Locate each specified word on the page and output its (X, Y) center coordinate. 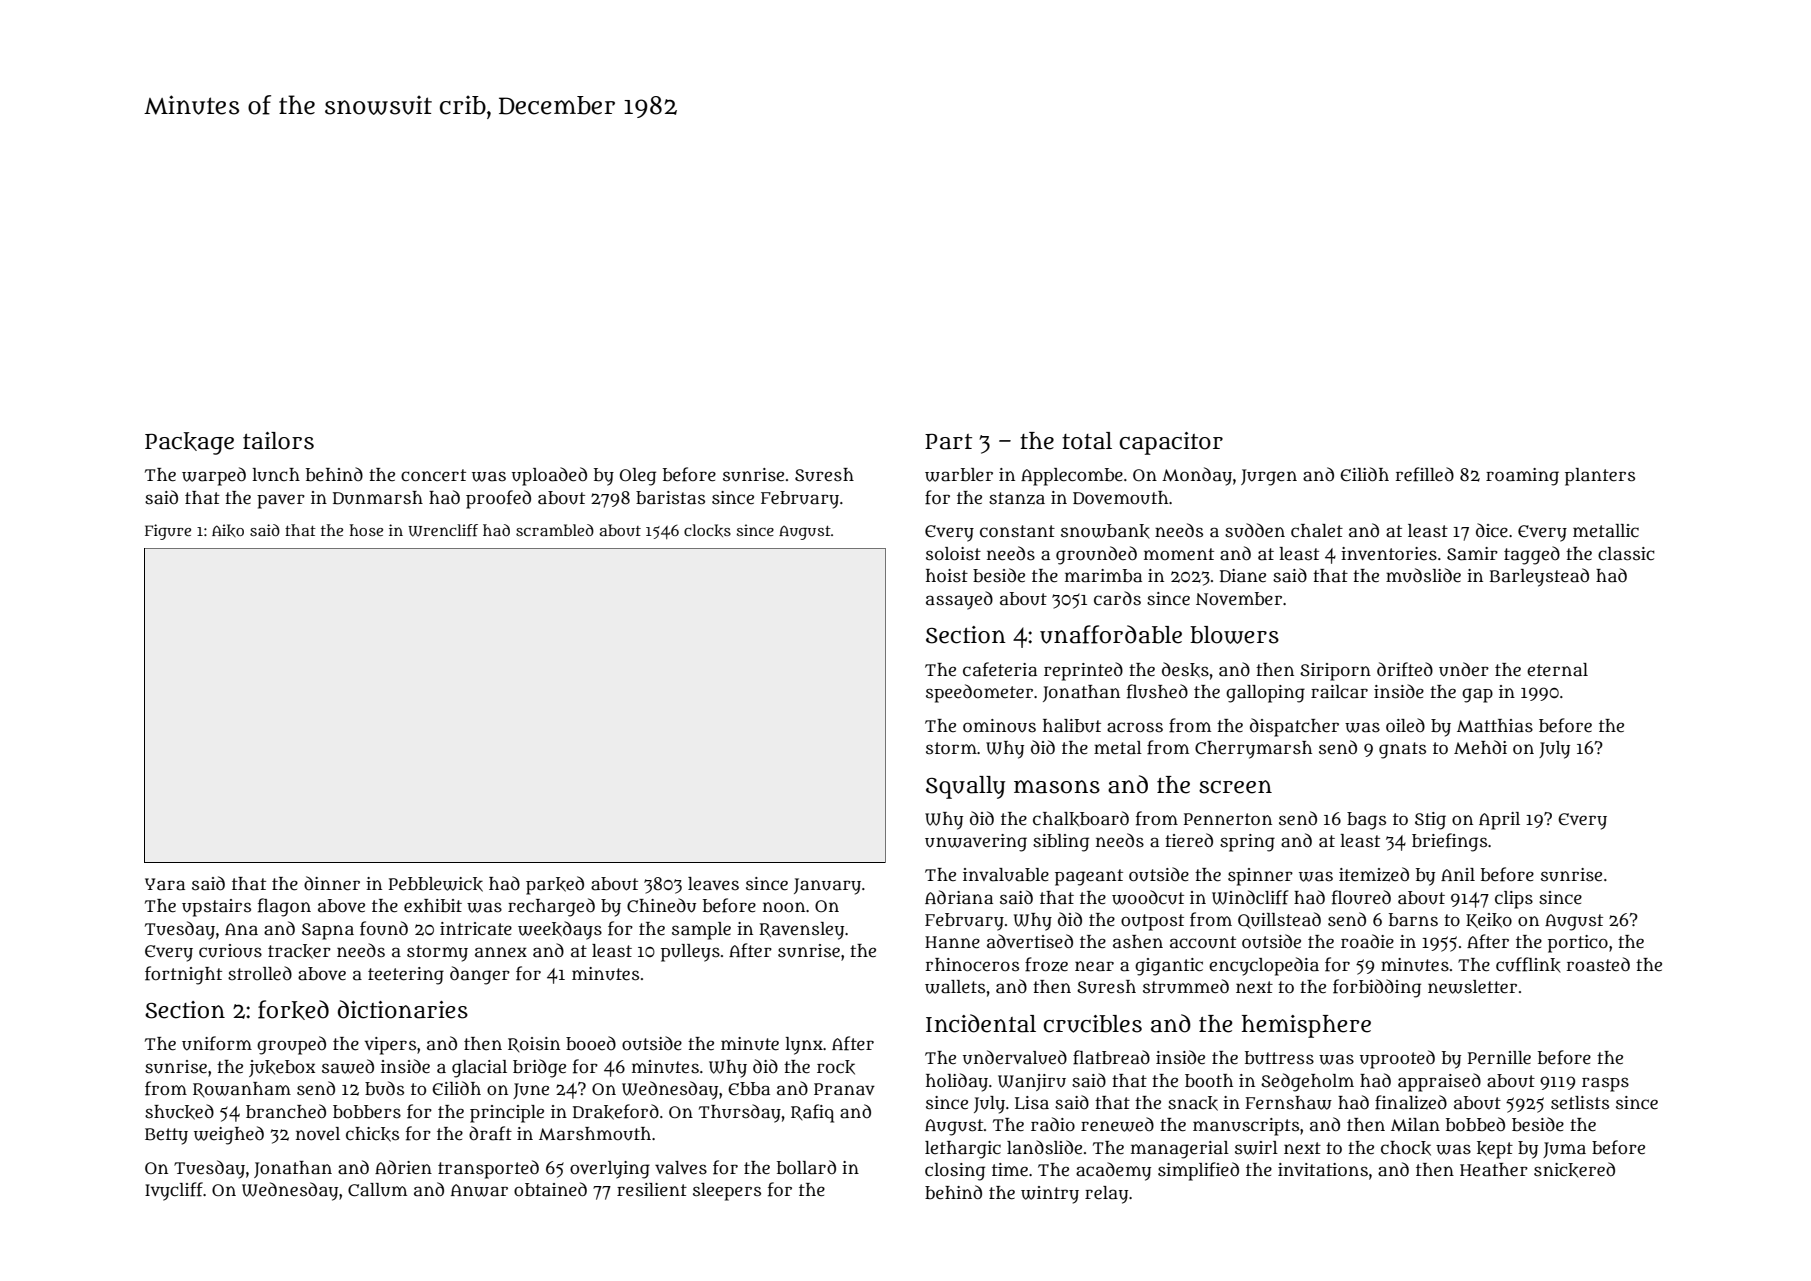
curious (230, 951)
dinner (332, 883)
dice (1492, 530)
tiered (1189, 840)
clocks (707, 530)
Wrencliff (443, 530)
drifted (1405, 669)
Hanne (952, 942)
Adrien (403, 1167)
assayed (959, 600)
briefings (1449, 842)
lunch (276, 475)
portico (1578, 944)
